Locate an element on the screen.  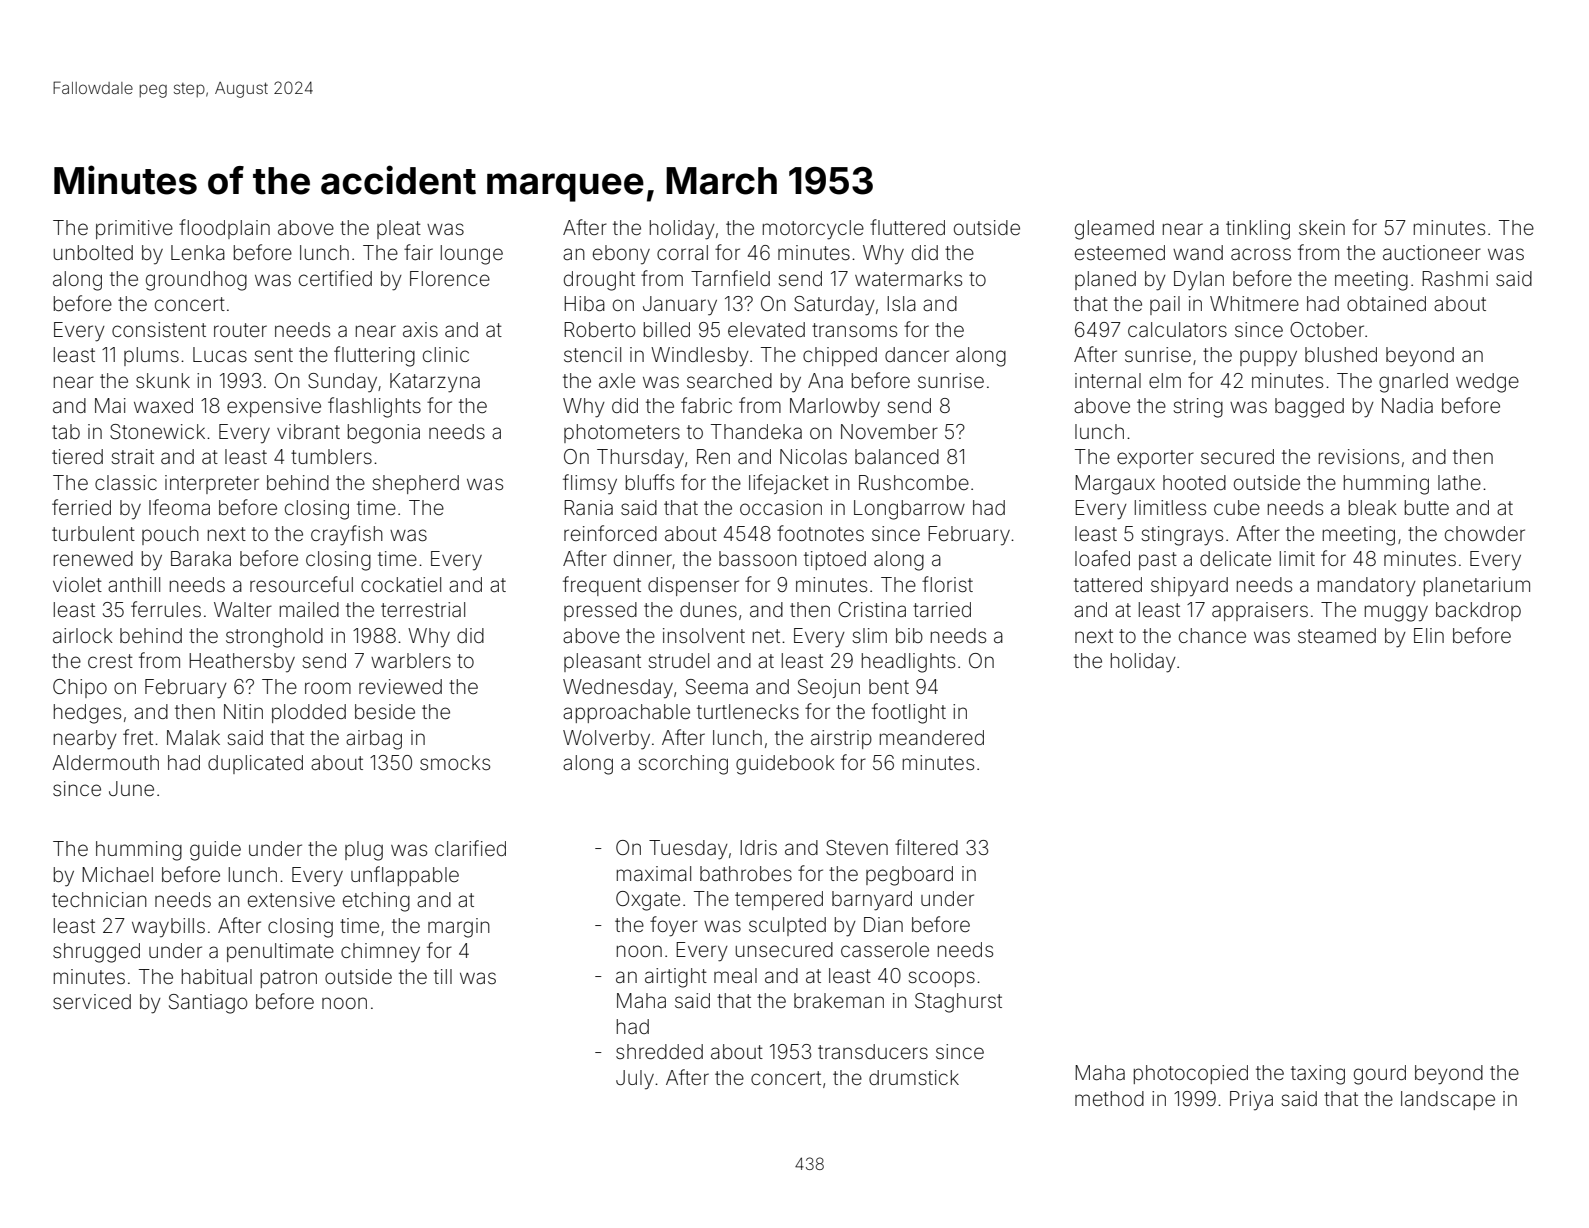
drought is located at coordinates (599, 281).
